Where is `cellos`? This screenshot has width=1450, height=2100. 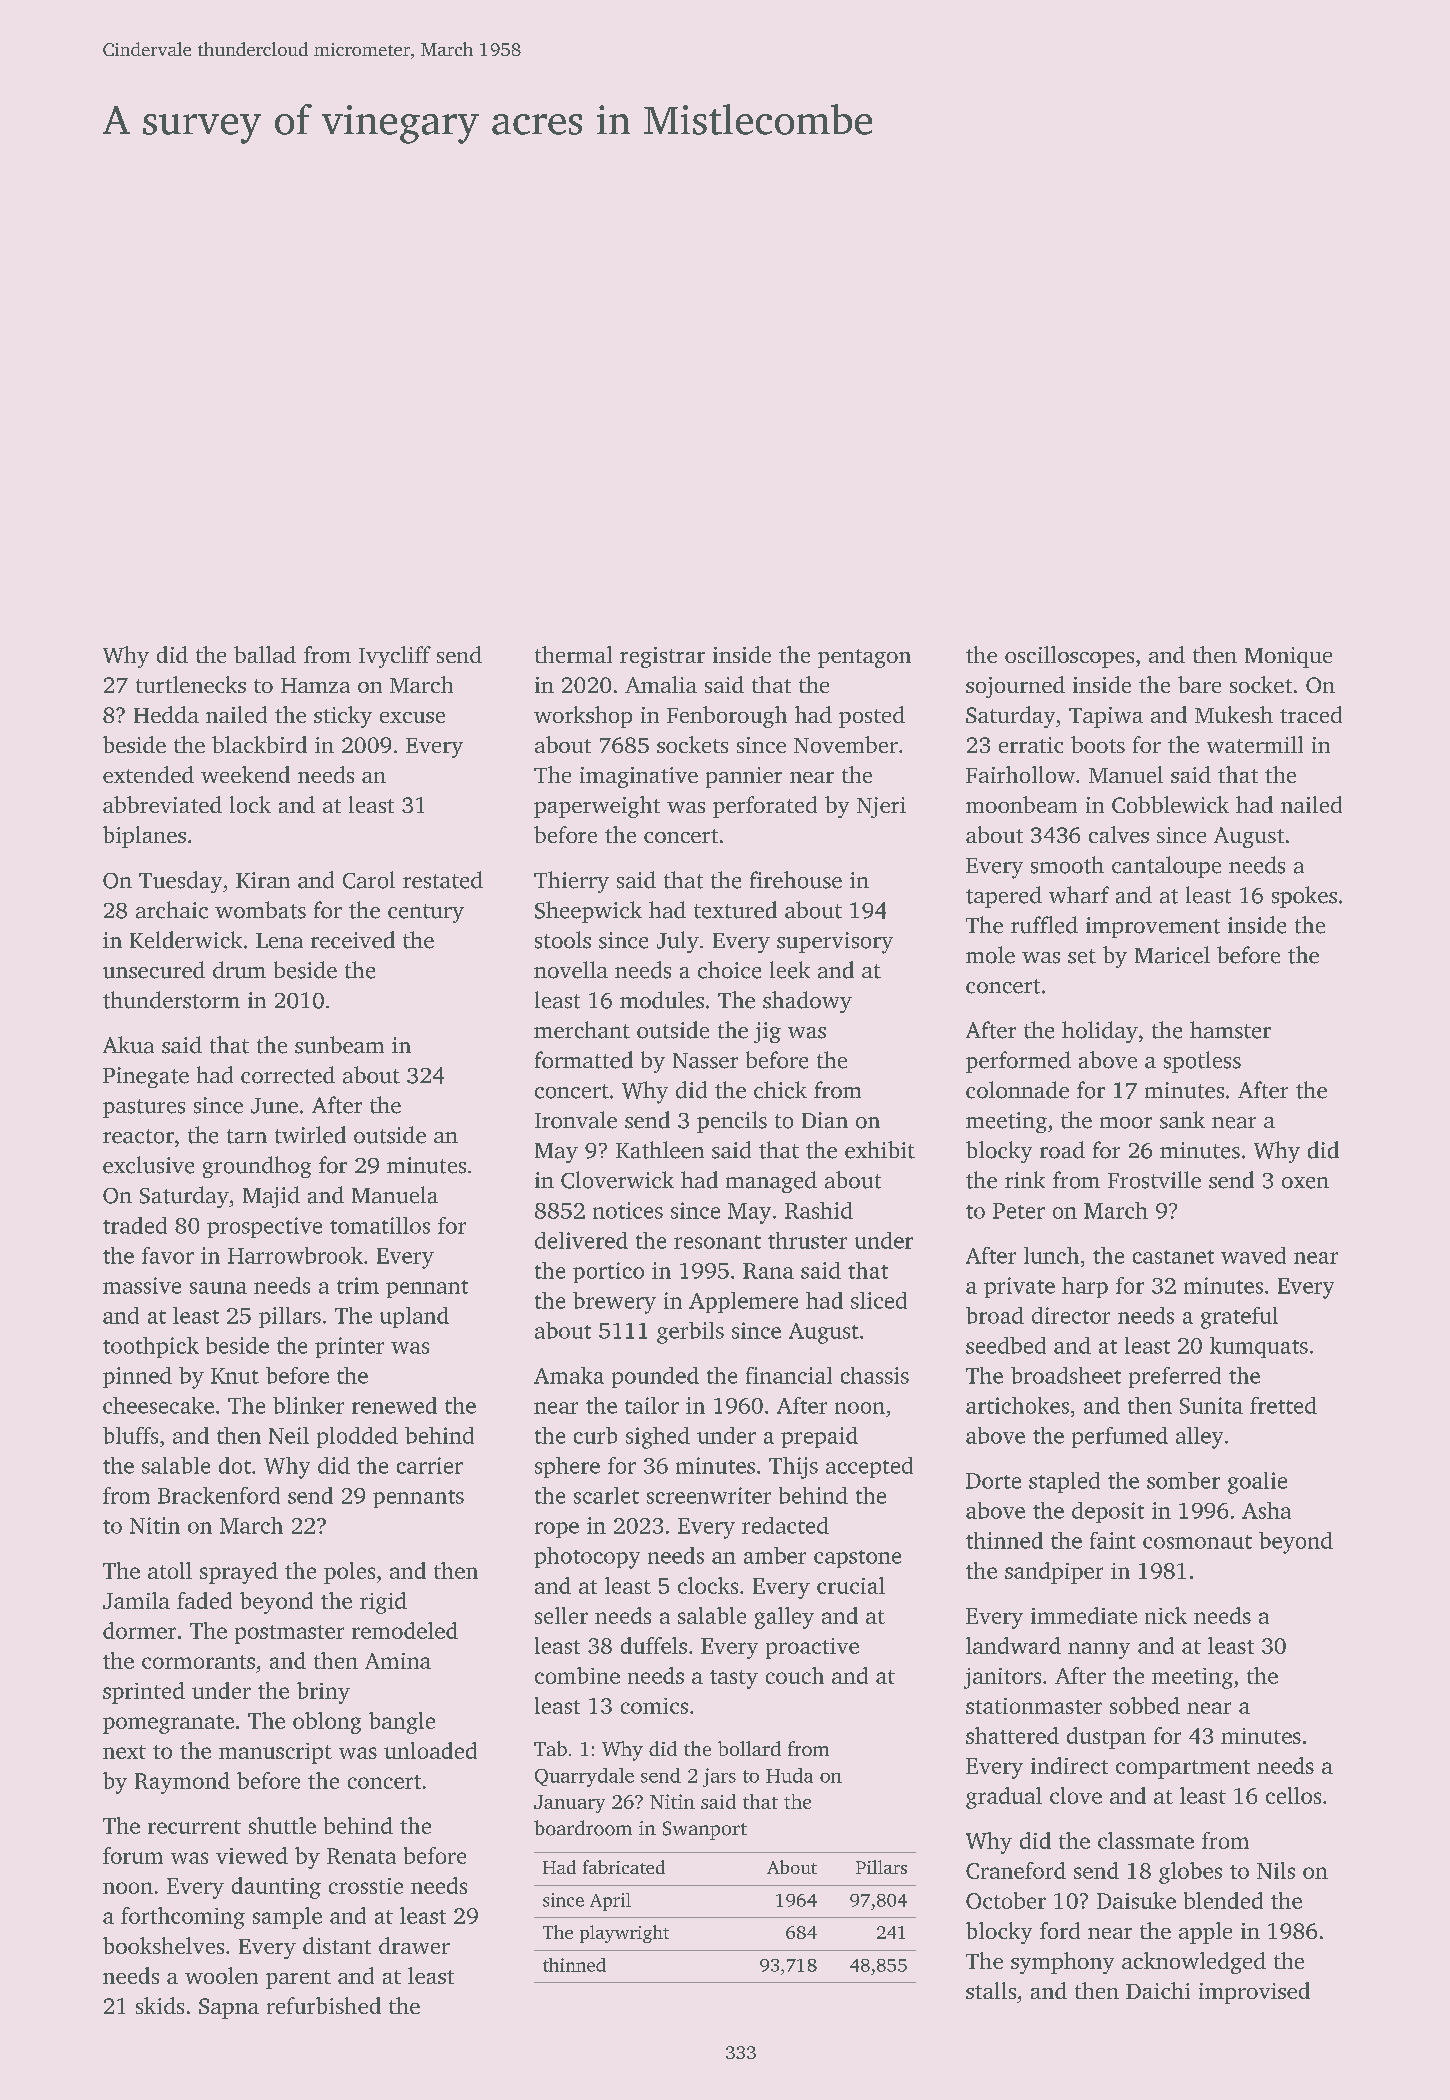 cellos is located at coordinates (1293, 1795).
